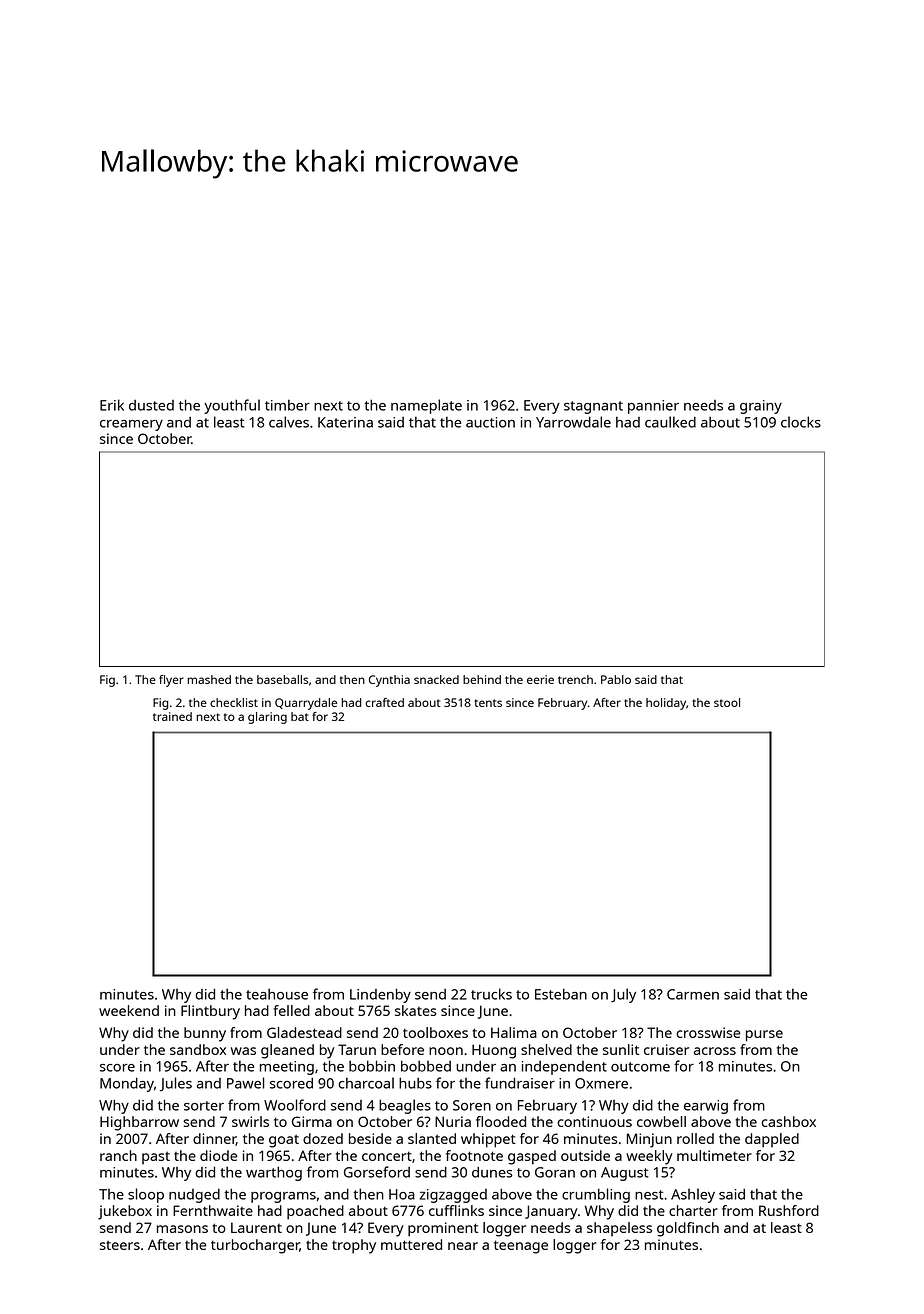  I want to click on trucks, so click(491, 994).
